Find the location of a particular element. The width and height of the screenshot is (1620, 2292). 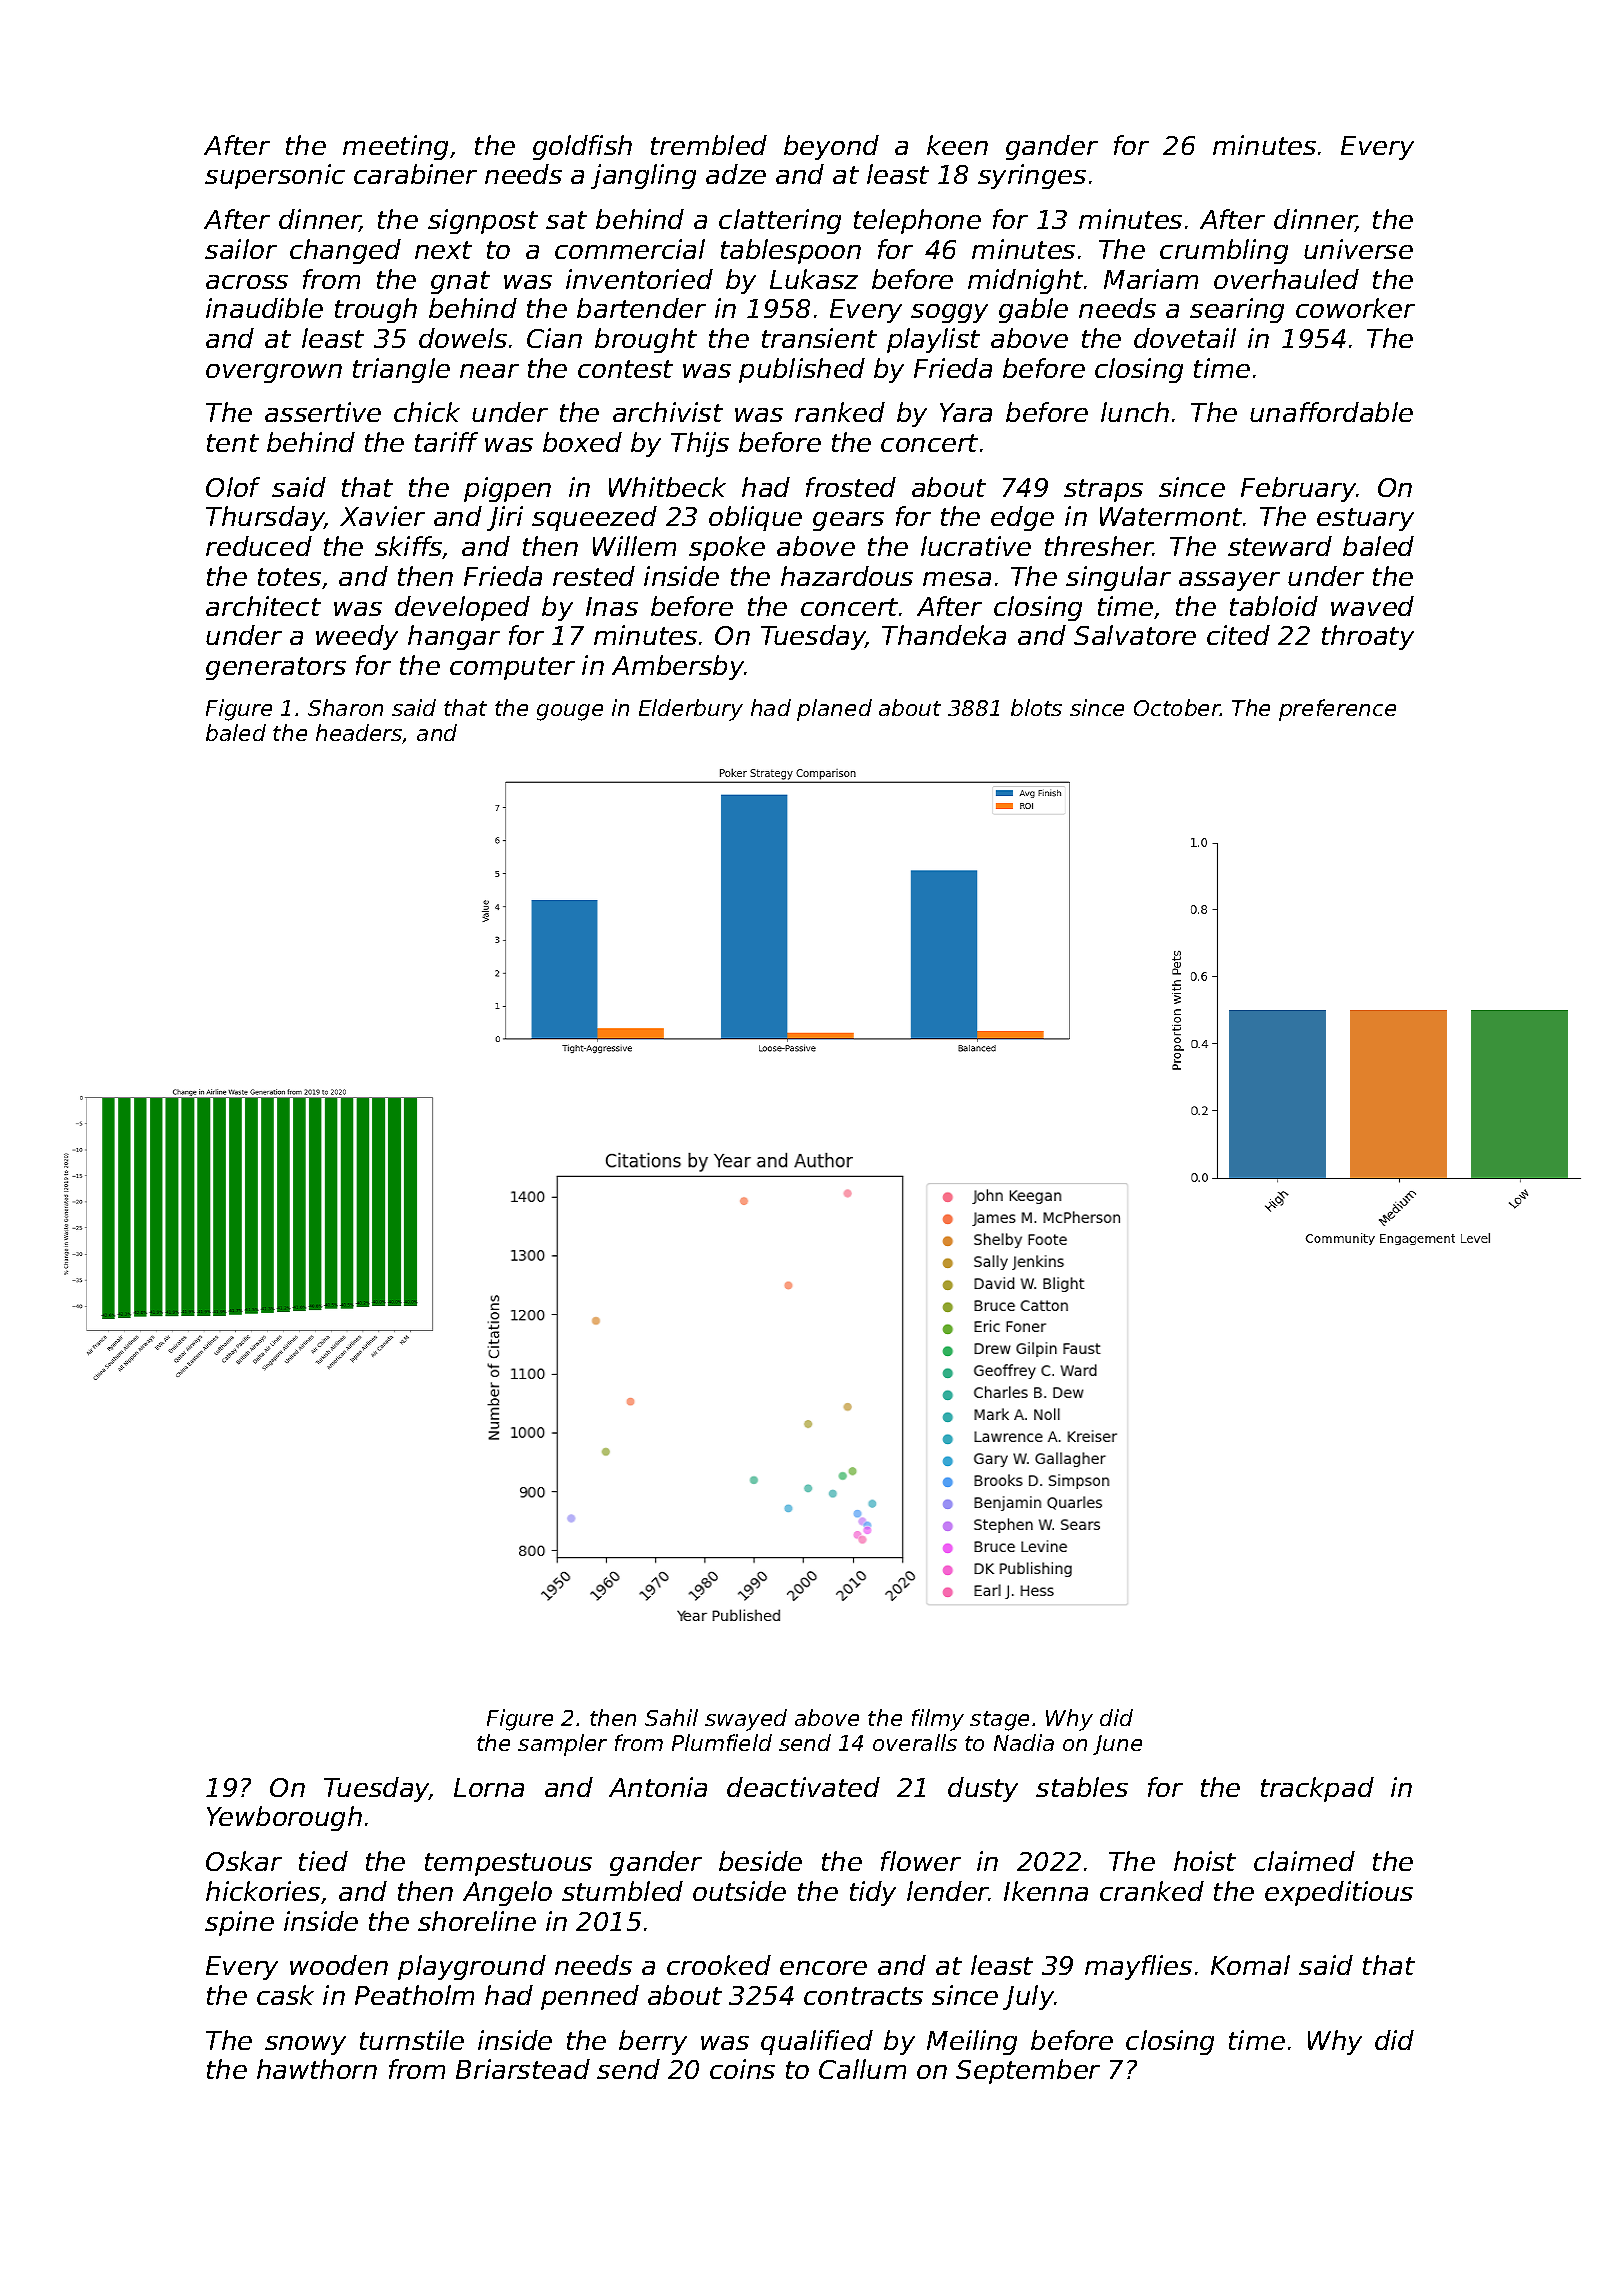

next is located at coordinates (443, 250).
